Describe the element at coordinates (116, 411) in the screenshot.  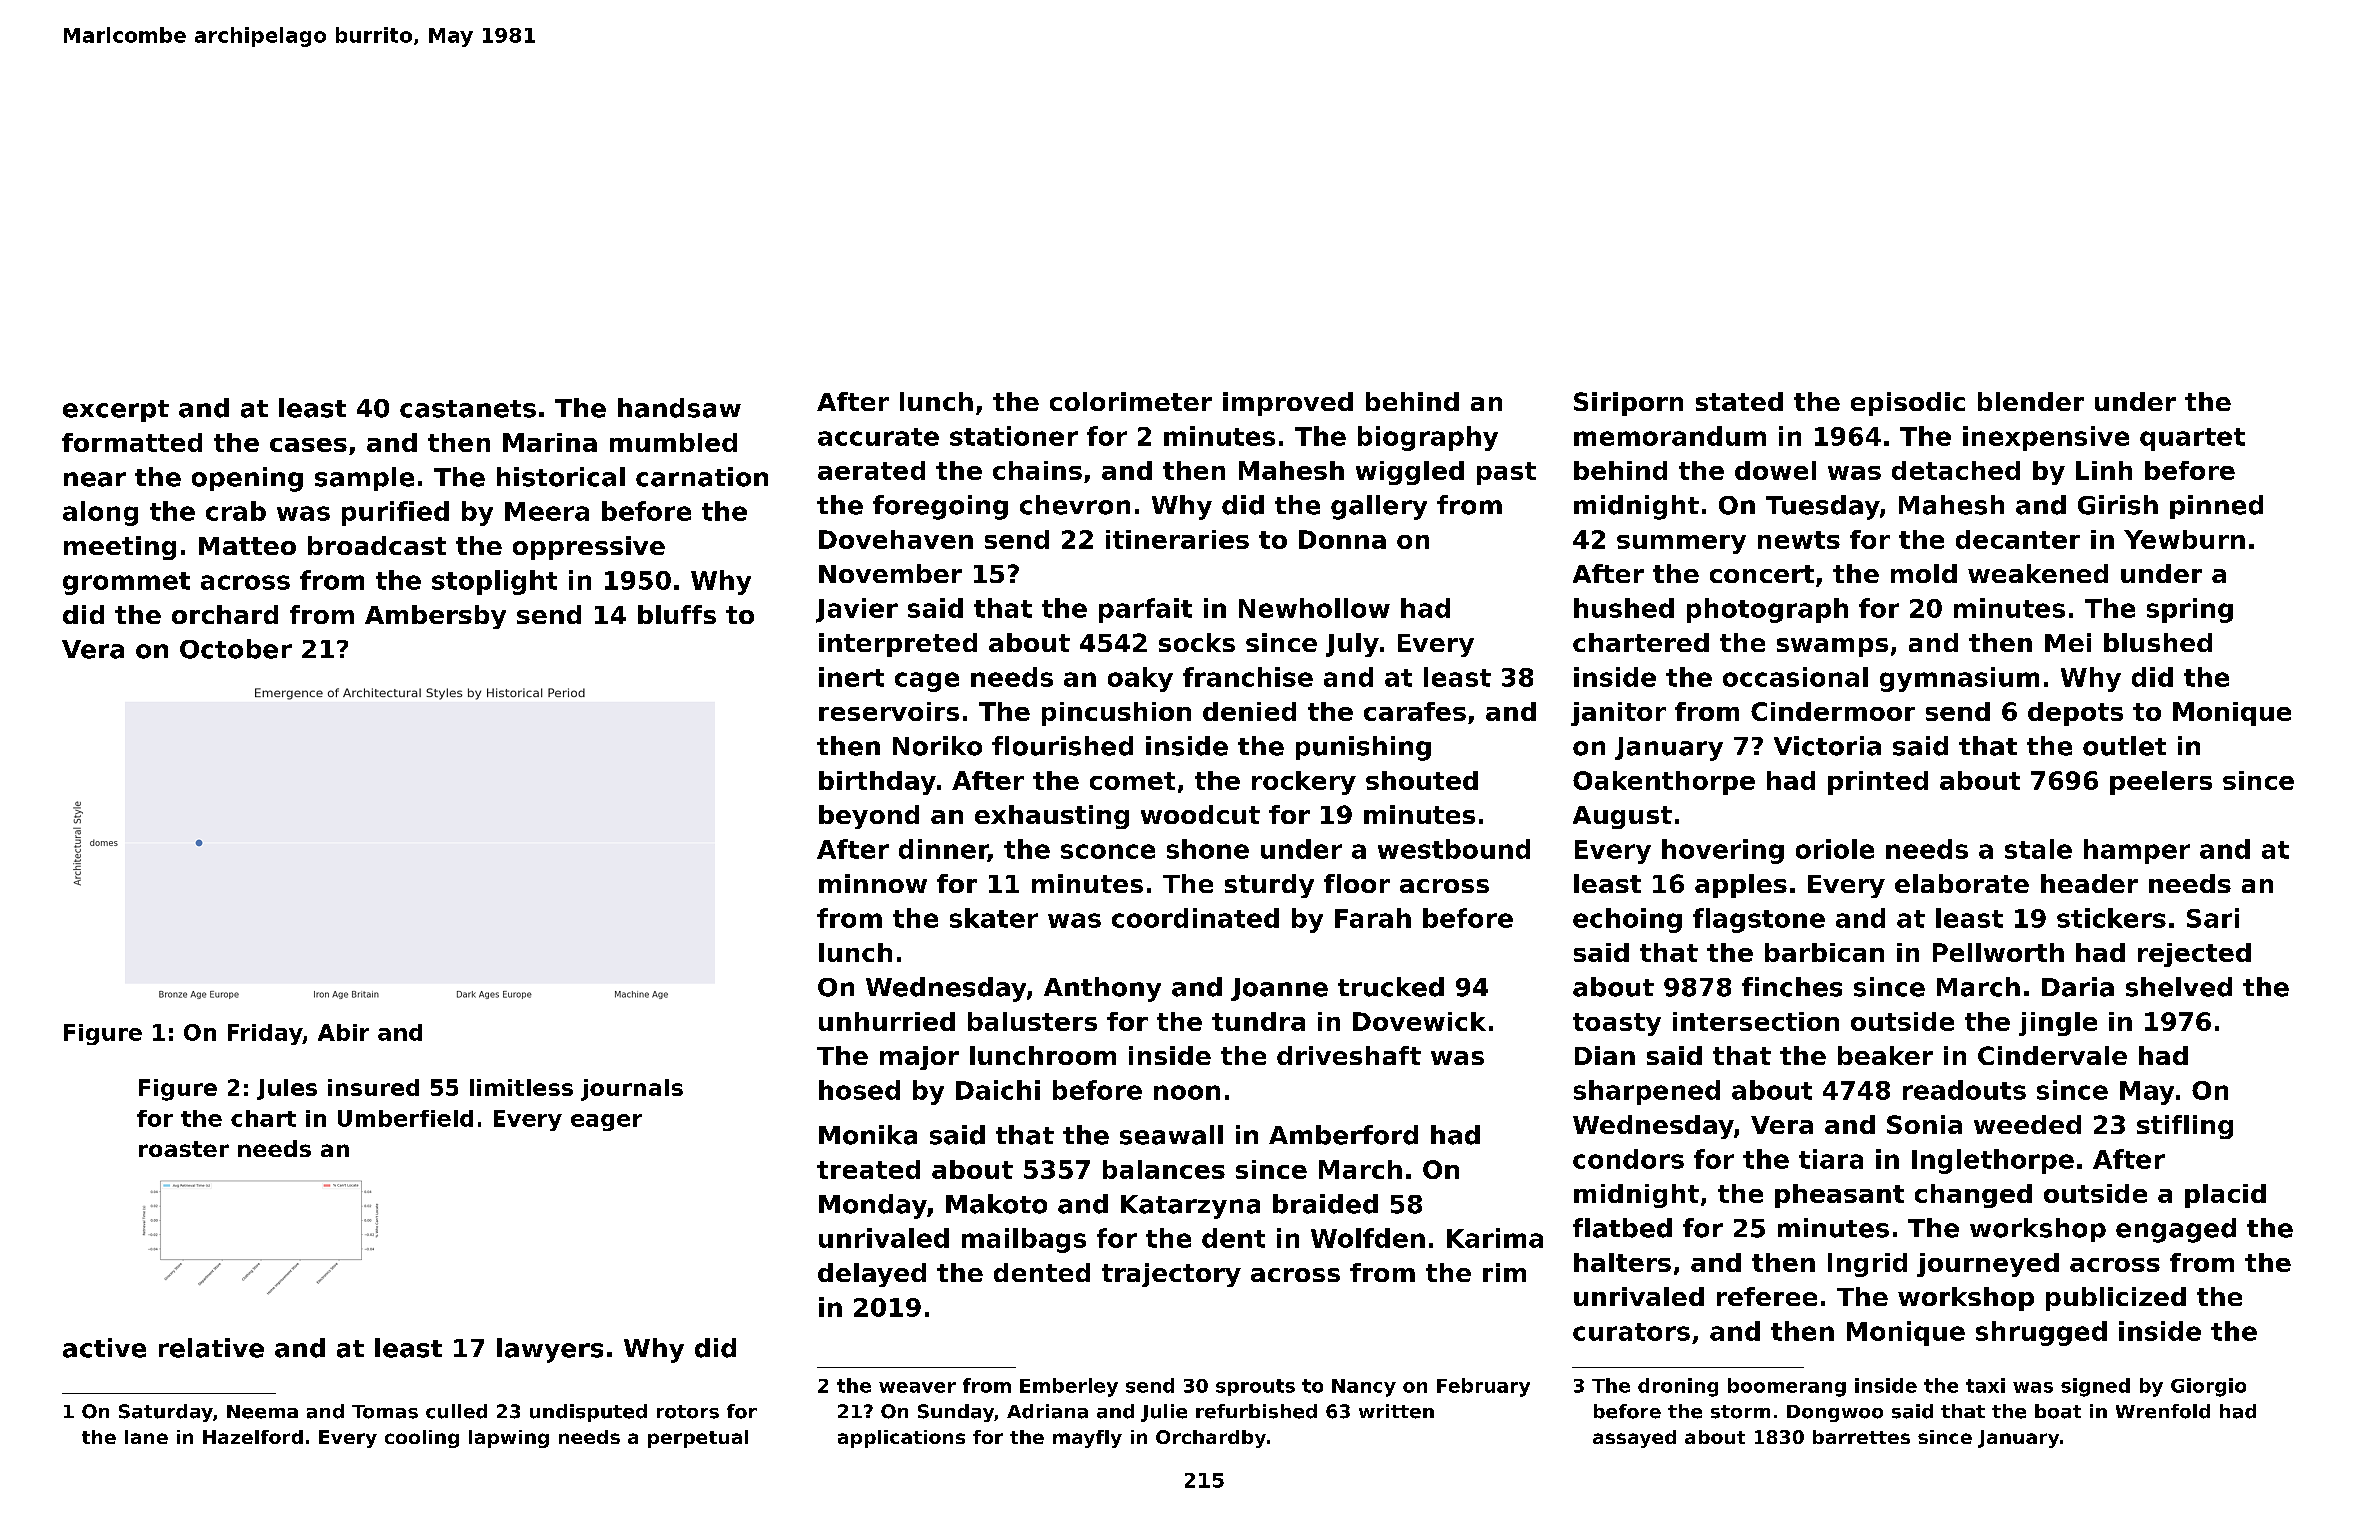
I see `excerpt` at that location.
